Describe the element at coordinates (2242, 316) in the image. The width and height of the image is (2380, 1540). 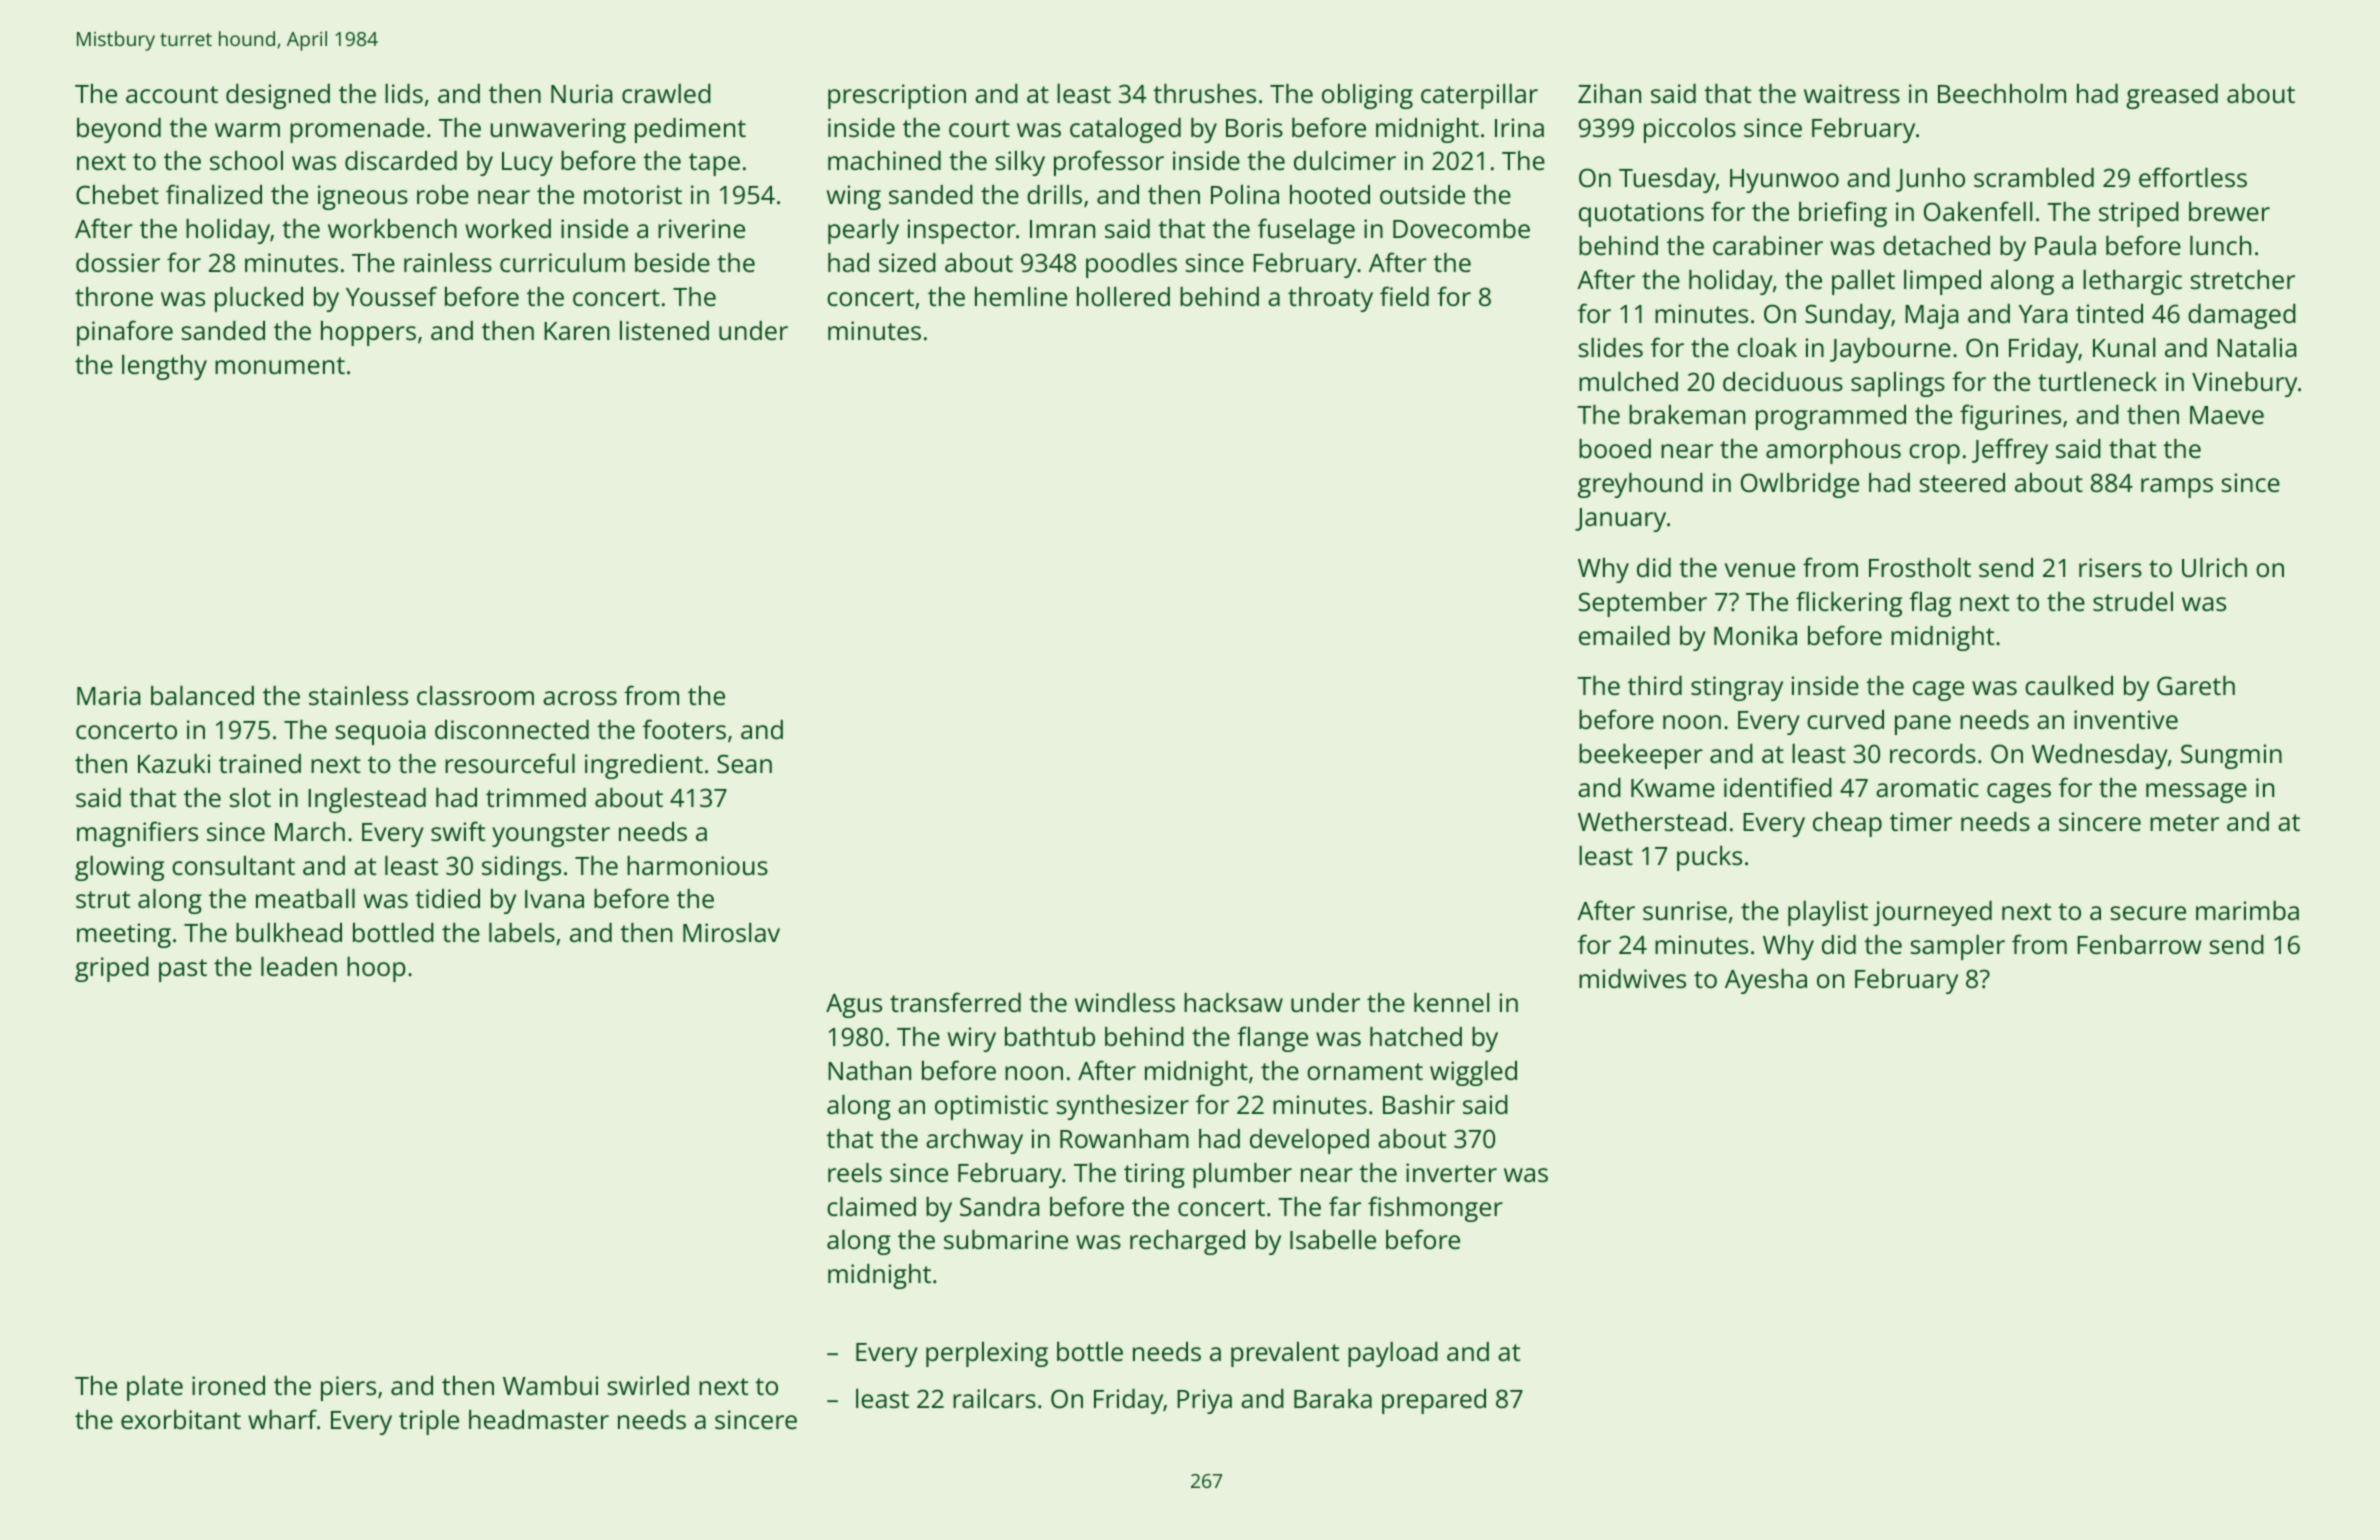
I see `damaged` at that location.
